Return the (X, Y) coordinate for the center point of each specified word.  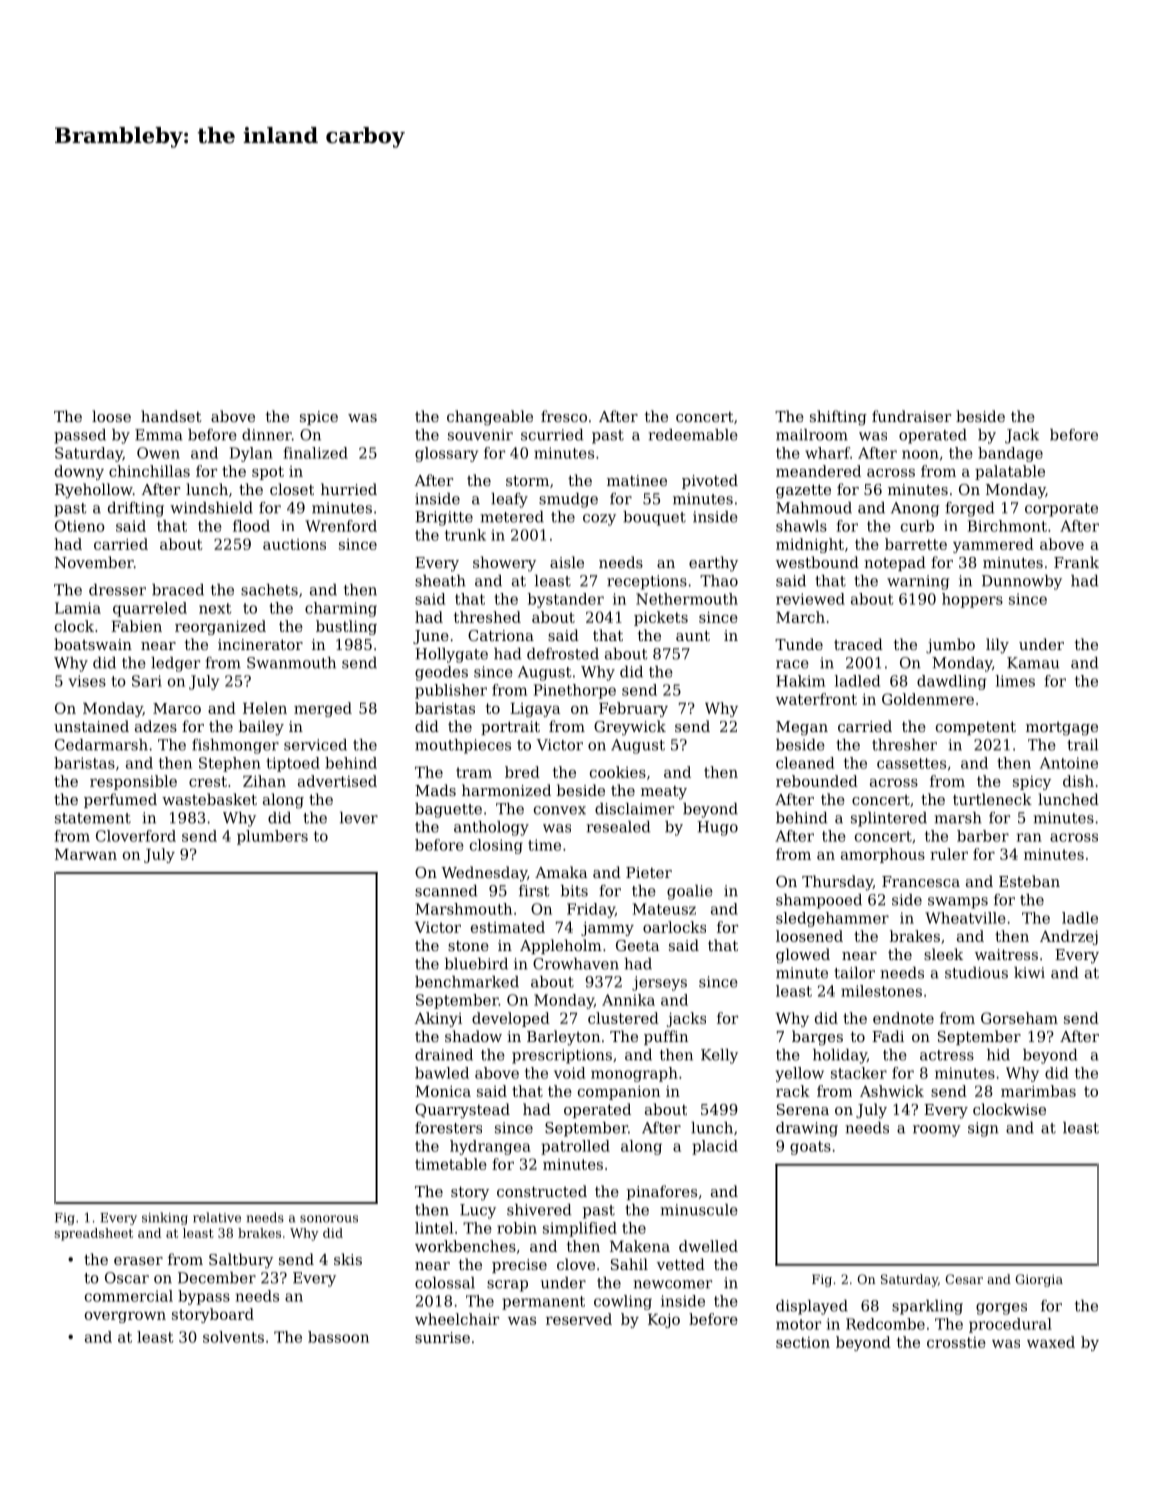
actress (947, 1055)
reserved (579, 1319)
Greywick (630, 728)
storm (527, 481)
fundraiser (911, 416)
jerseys (659, 983)
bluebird (476, 964)
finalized (316, 453)
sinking (165, 1218)
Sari (147, 681)
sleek (943, 954)
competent (976, 728)
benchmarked (467, 982)
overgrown (125, 1317)
